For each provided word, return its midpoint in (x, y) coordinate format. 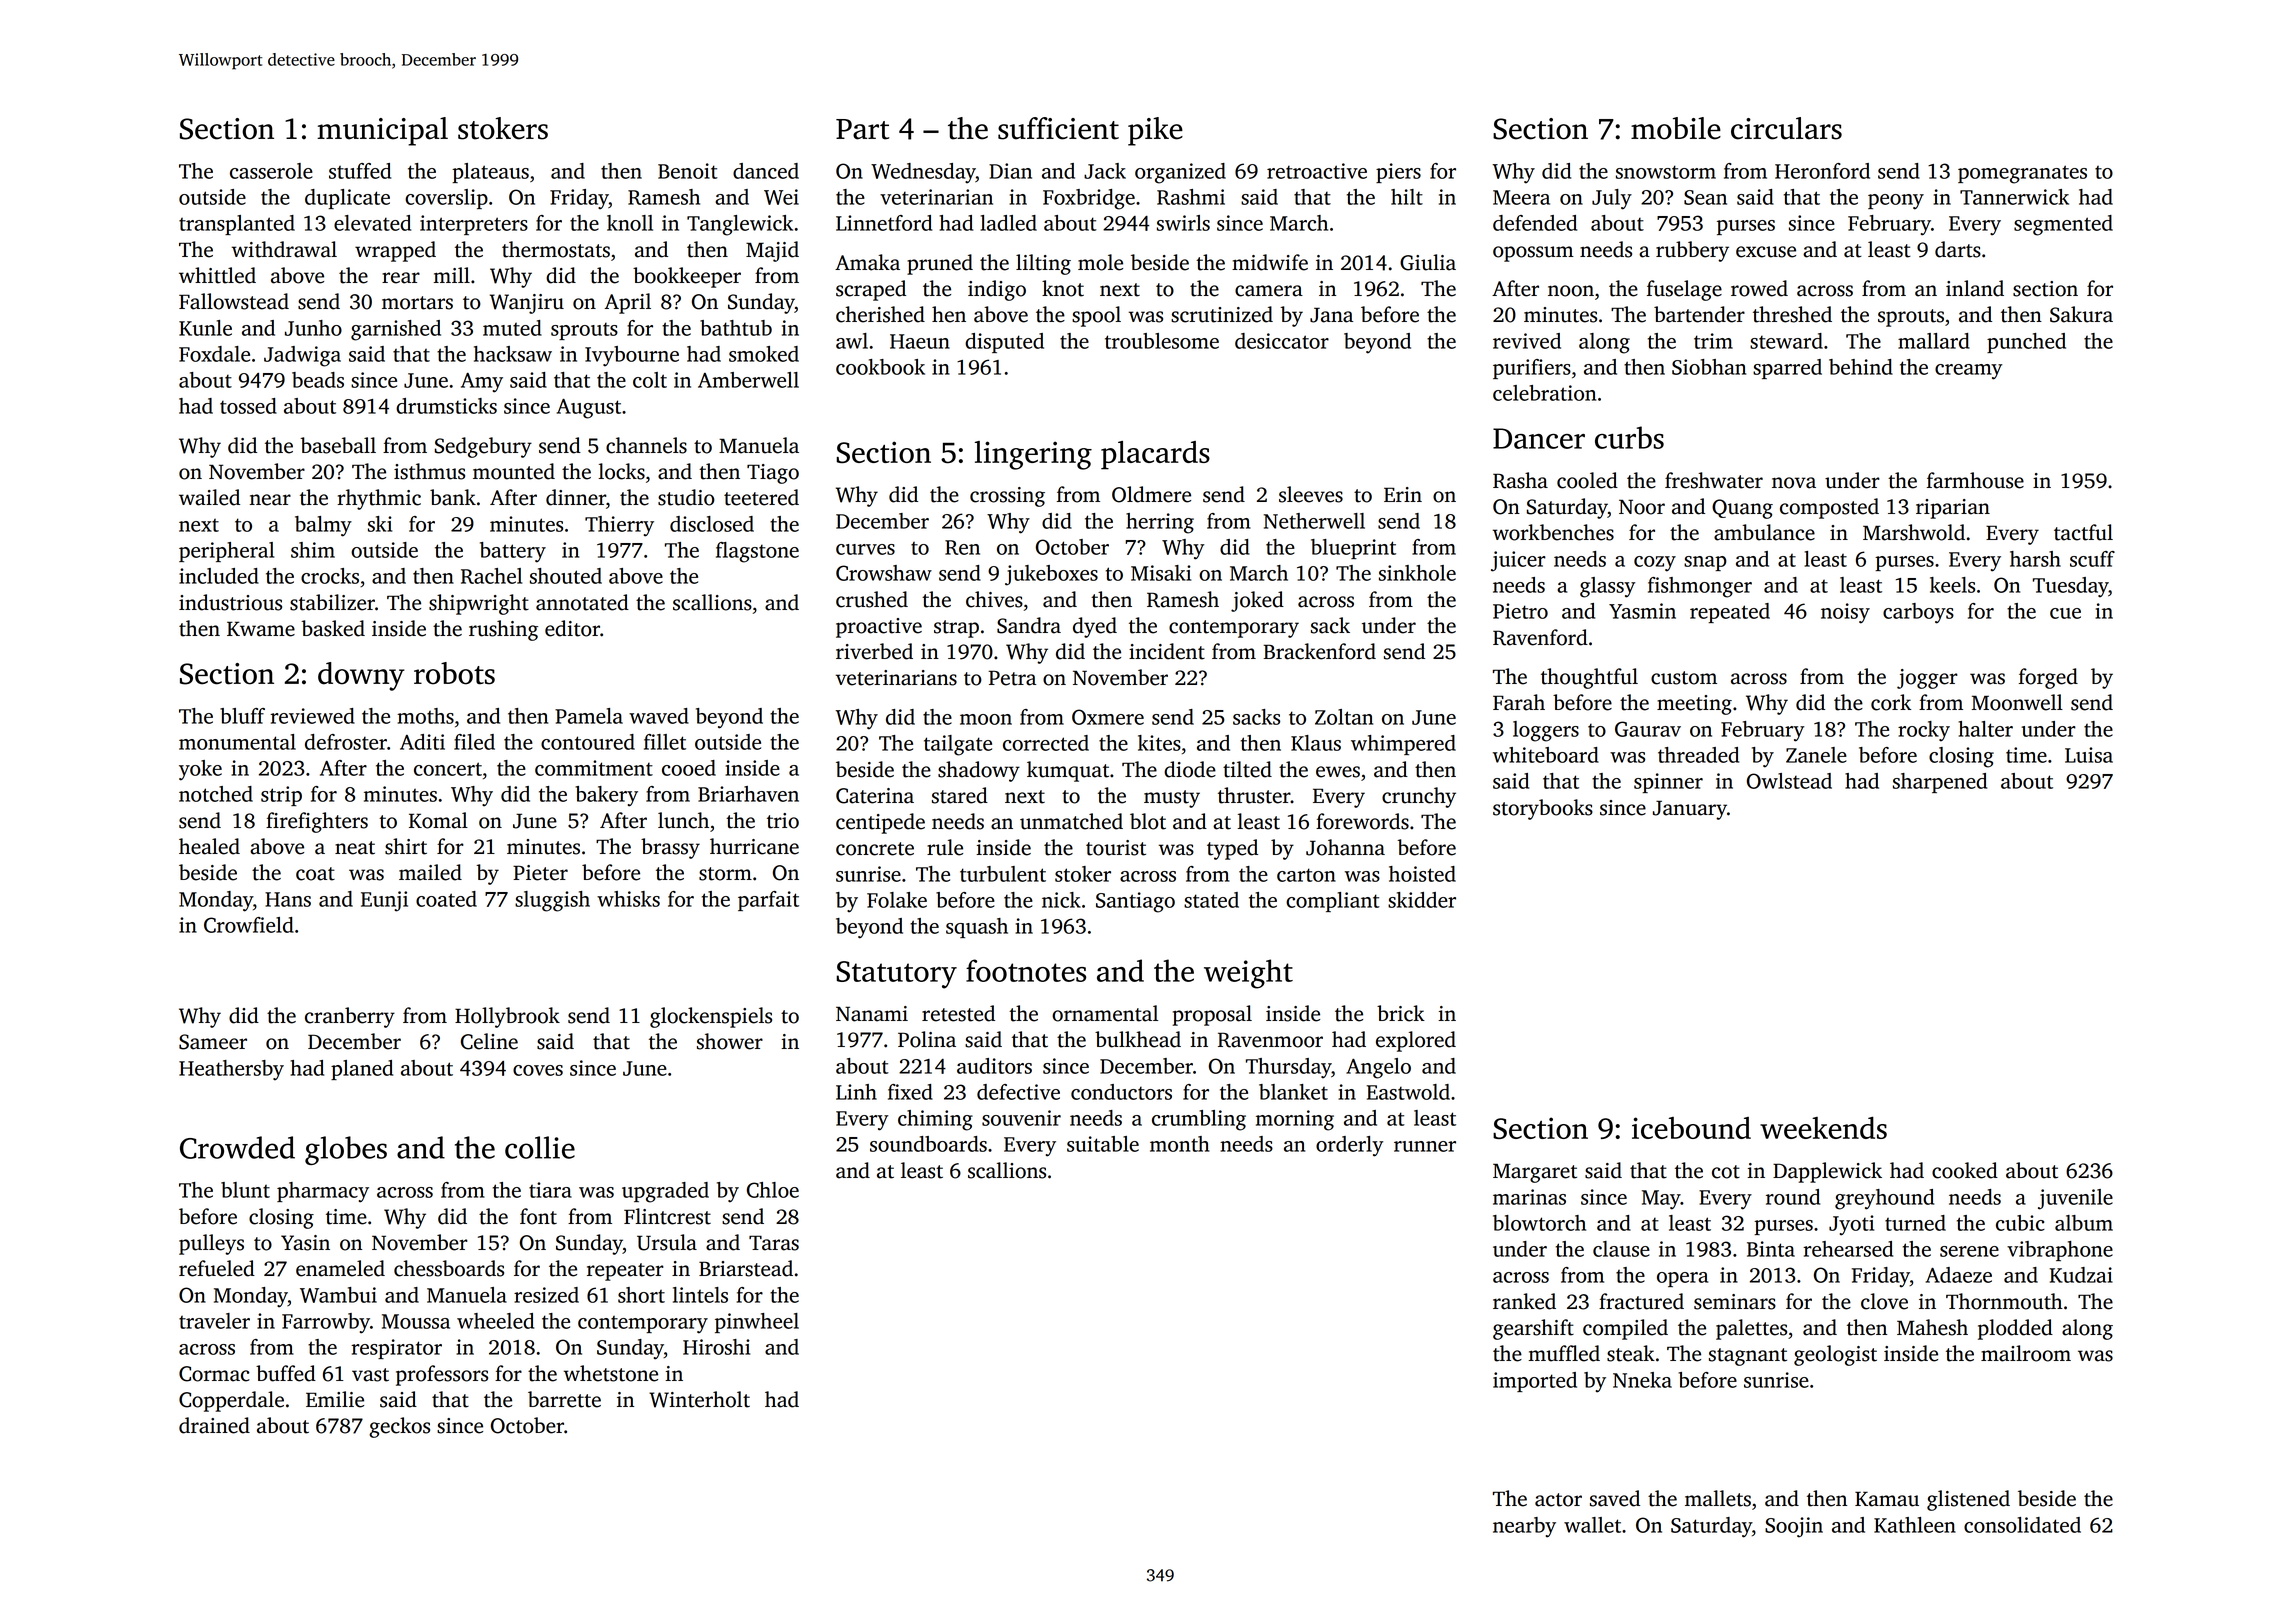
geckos (399, 1427)
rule (945, 847)
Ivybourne (632, 356)
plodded (2015, 1329)
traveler (214, 1321)
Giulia (1428, 262)
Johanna (1345, 847)
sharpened (1940, 783)
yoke (200, 770)
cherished (880, 314)
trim (1713, 341)
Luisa (2089, 755)
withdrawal (284, 249)
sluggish (552, 901)
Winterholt (699, 1399)
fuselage (1684, 290)
